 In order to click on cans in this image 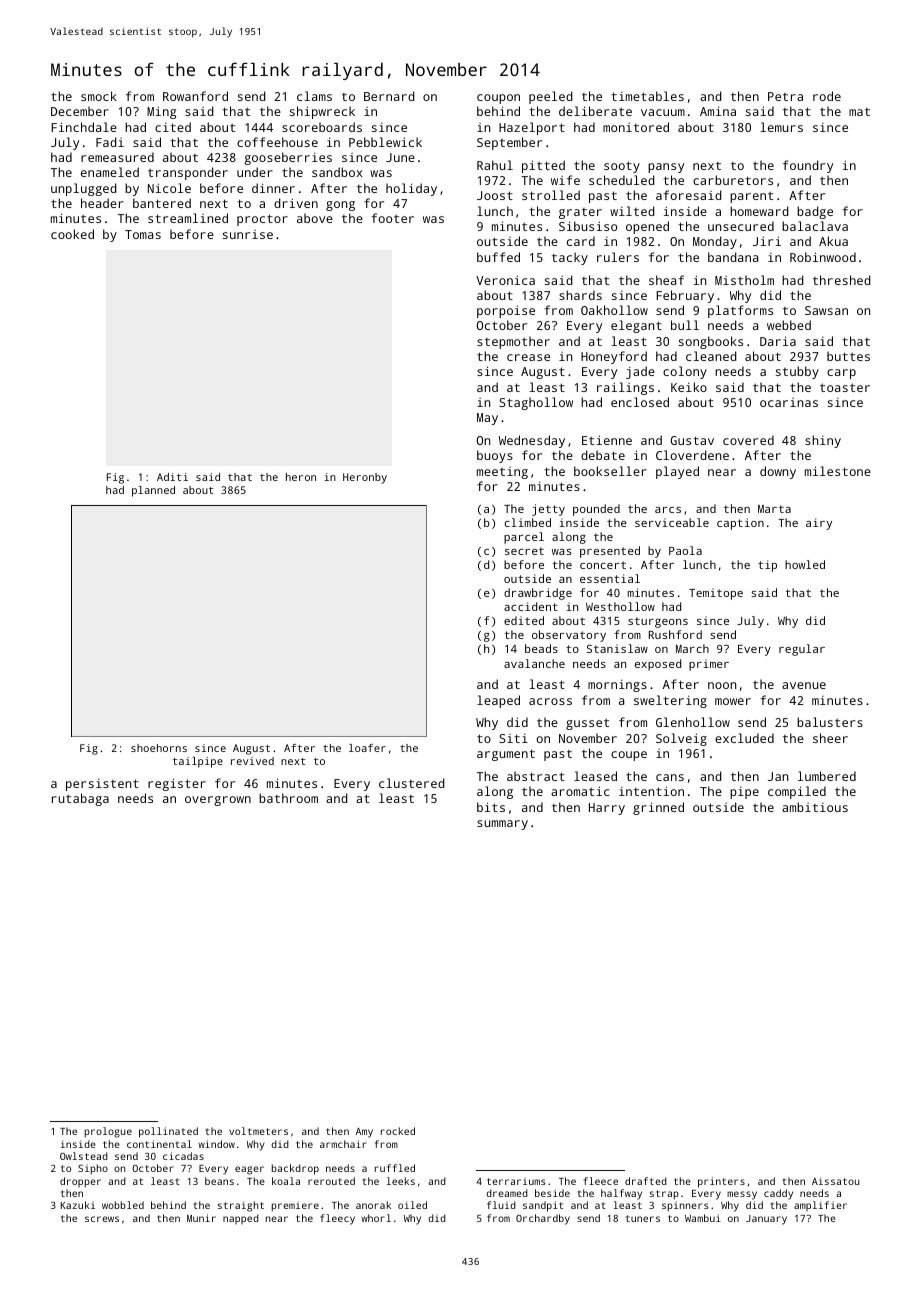, I will do `click(670, 777)`.
